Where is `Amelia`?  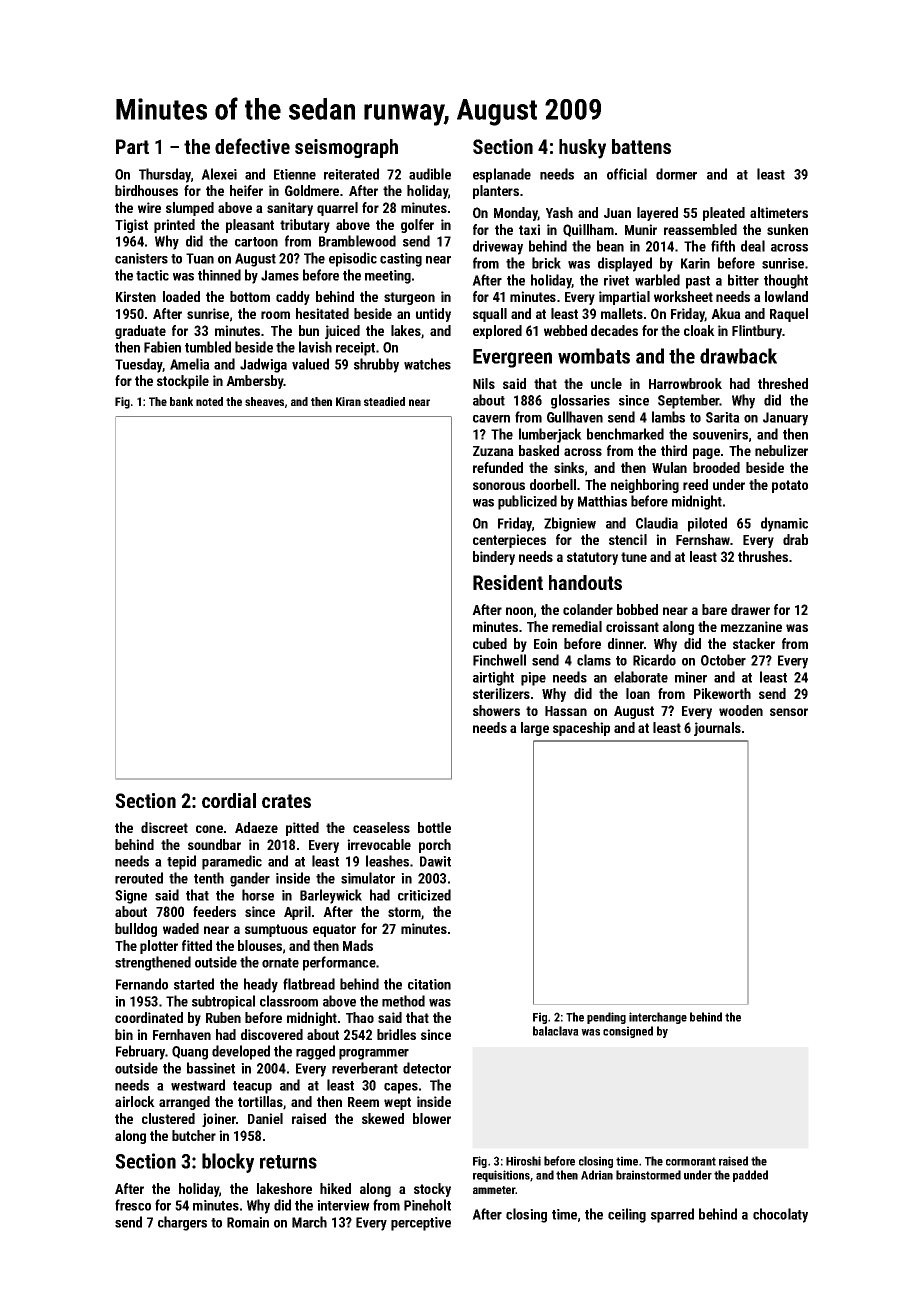 Amelia is located at coordinates (190, 364).
